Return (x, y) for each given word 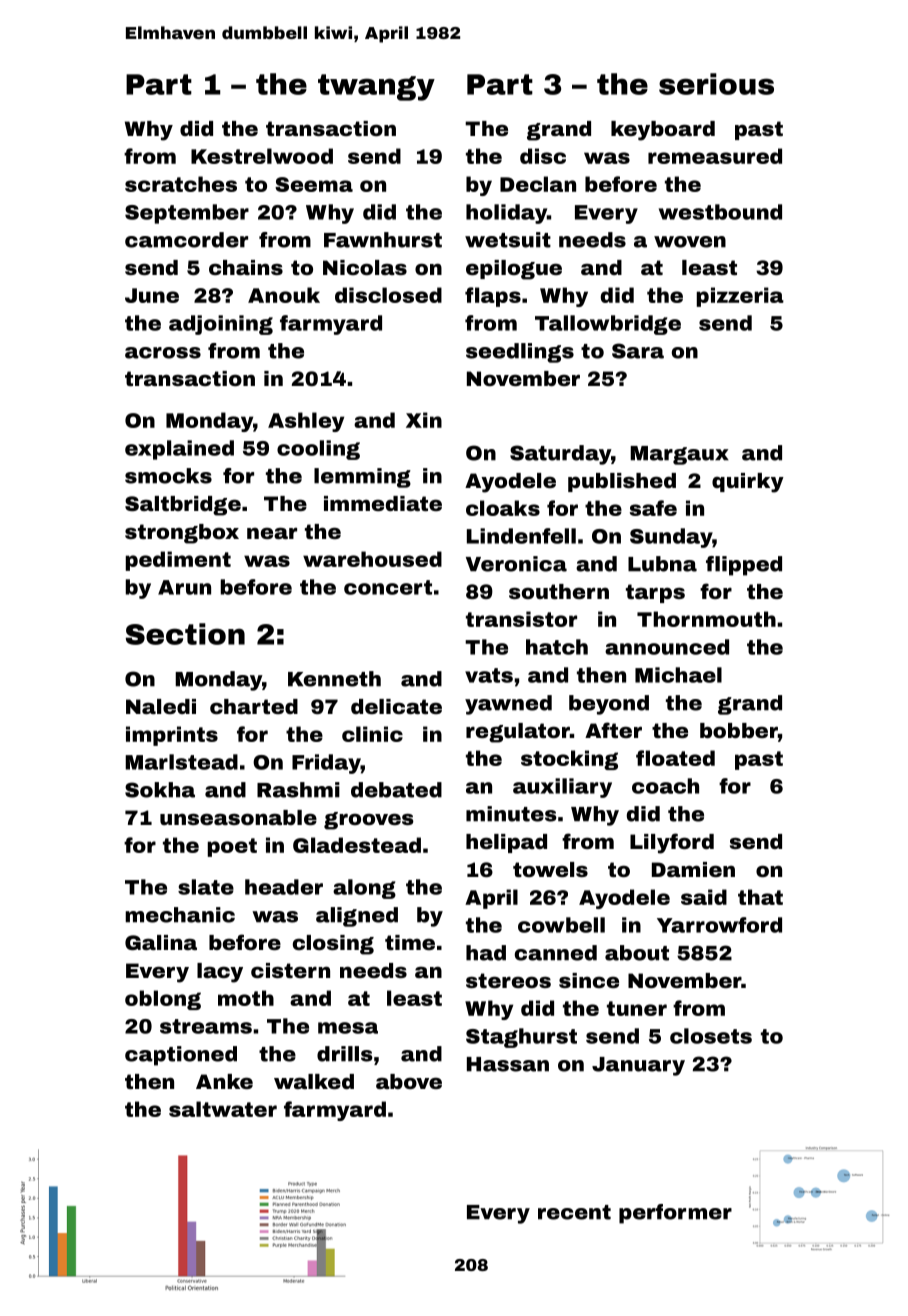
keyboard (663, 131)
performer (675, 1214)
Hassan (508, 1064)
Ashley (306, 422)
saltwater (223, 1109)
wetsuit (508, 240)
